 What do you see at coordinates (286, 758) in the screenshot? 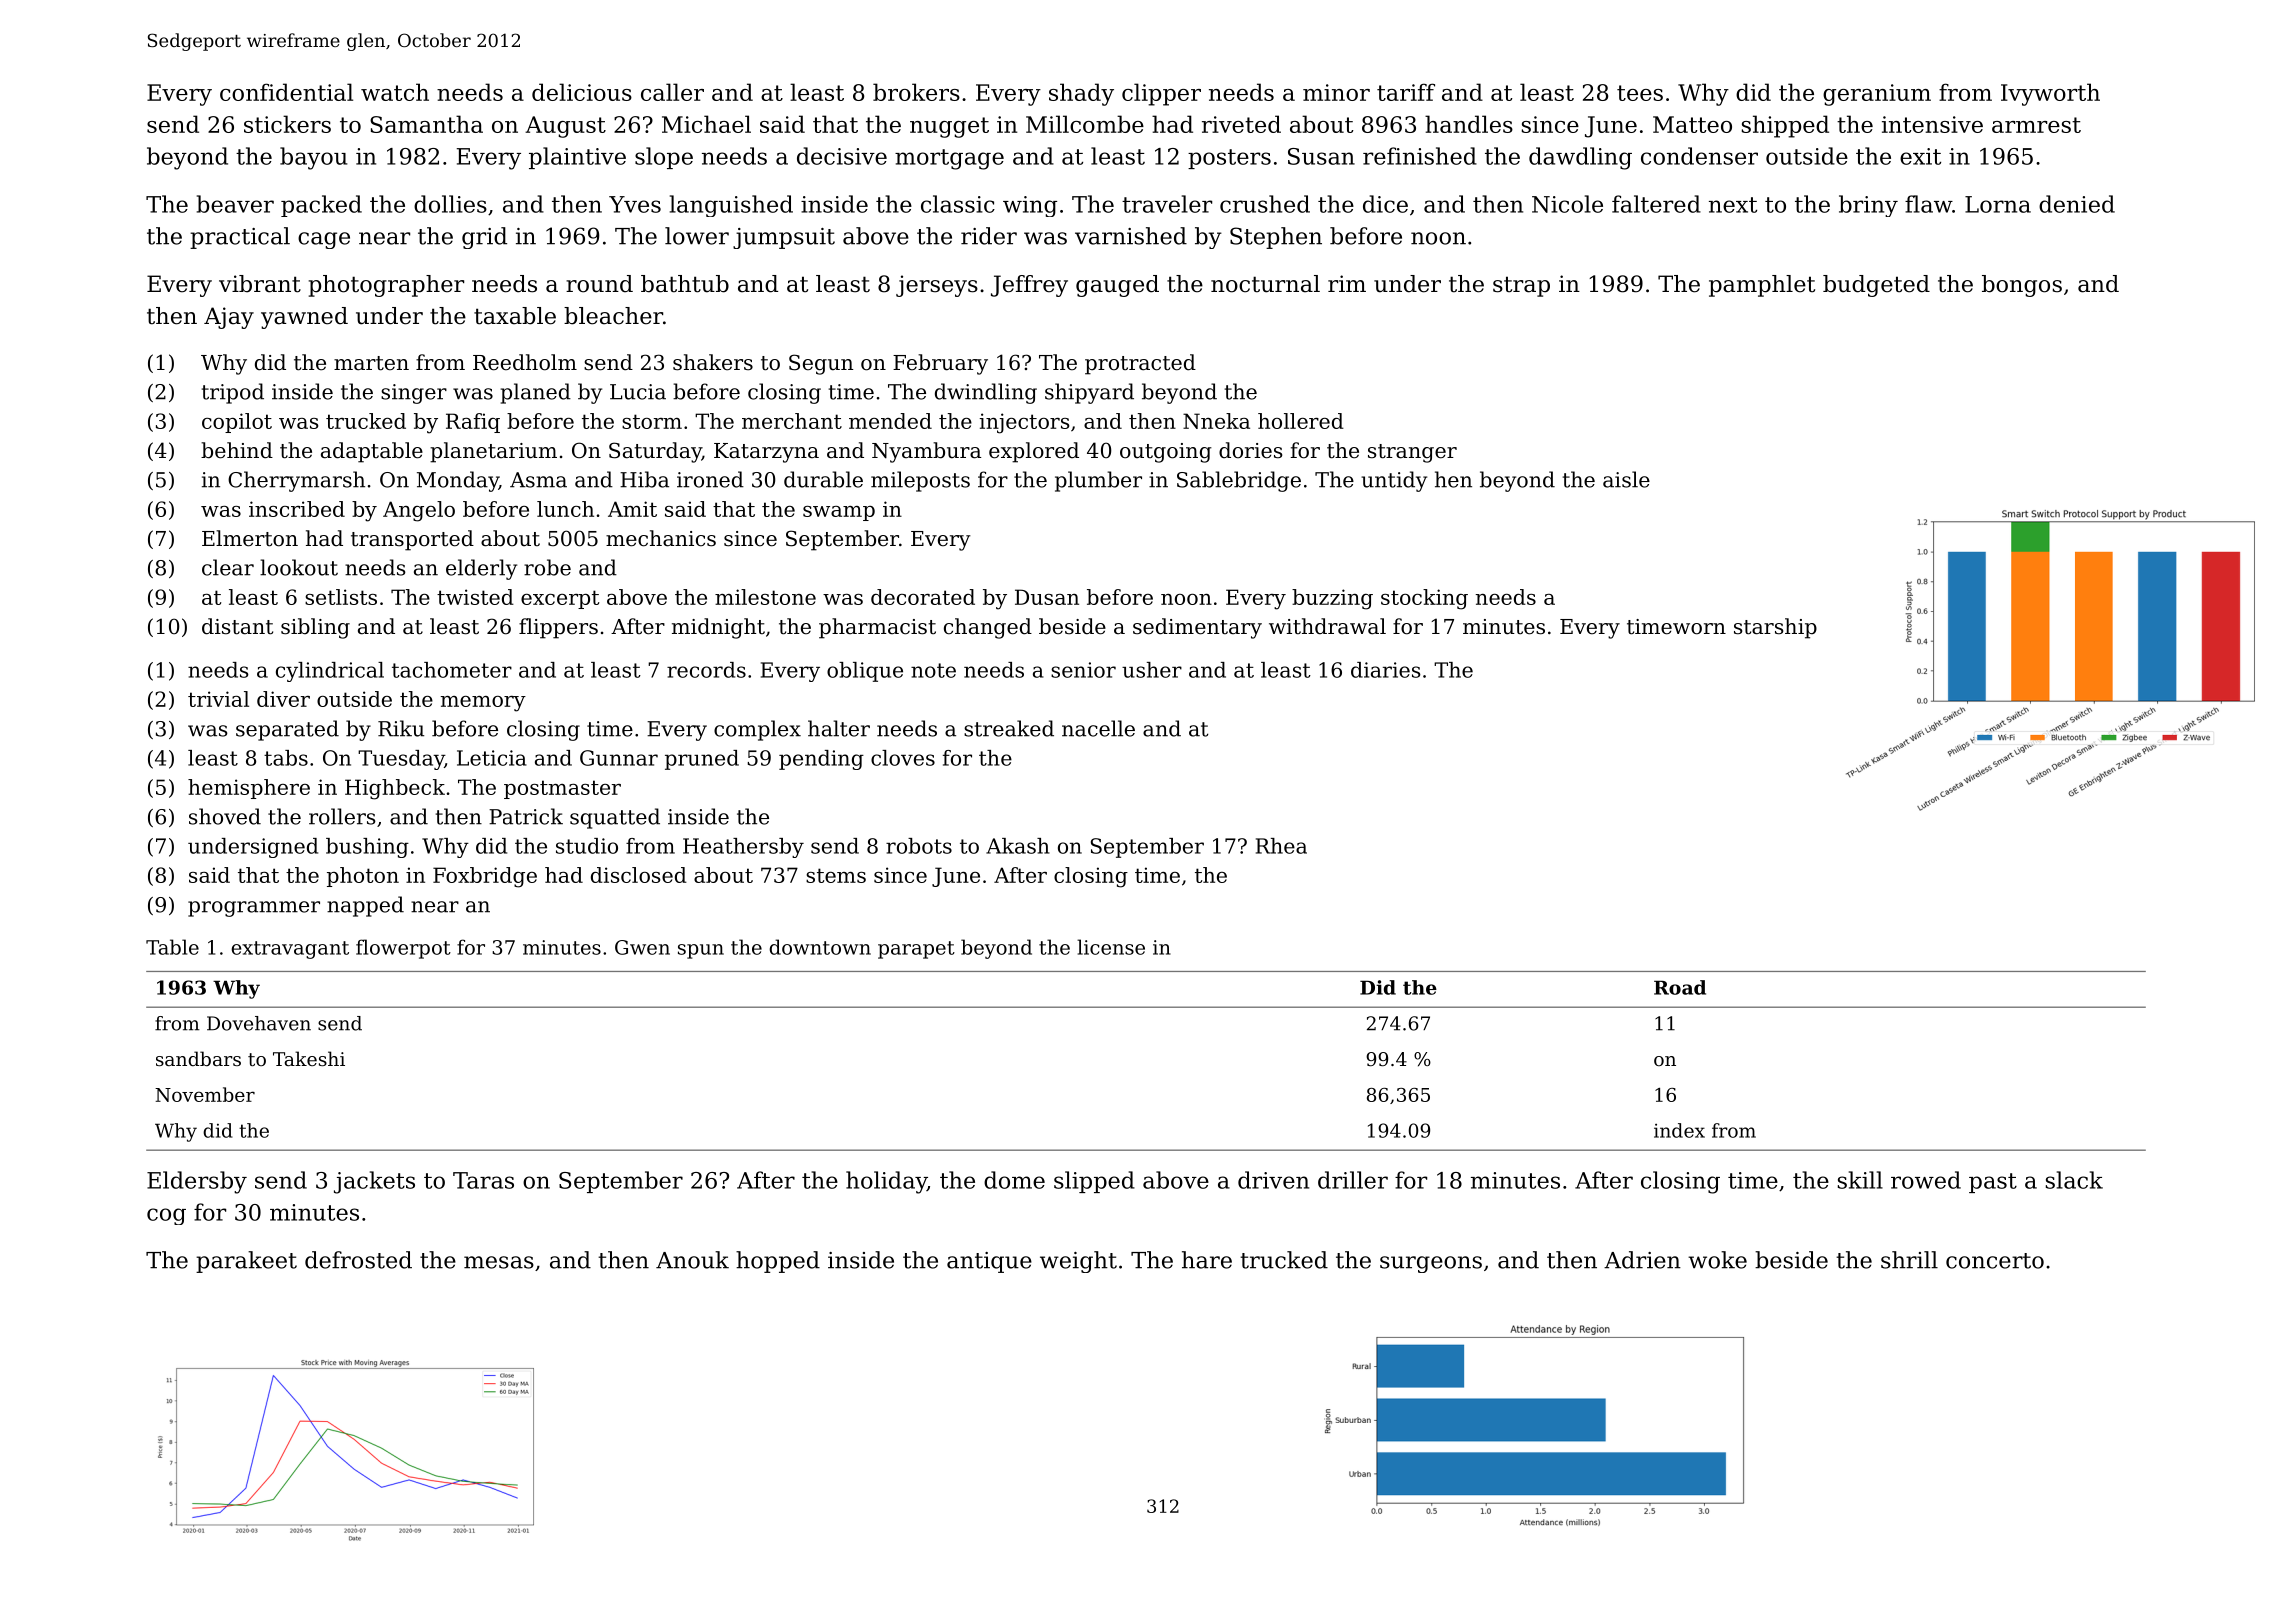
I see `tabs` at bounding box center [286, 758].
